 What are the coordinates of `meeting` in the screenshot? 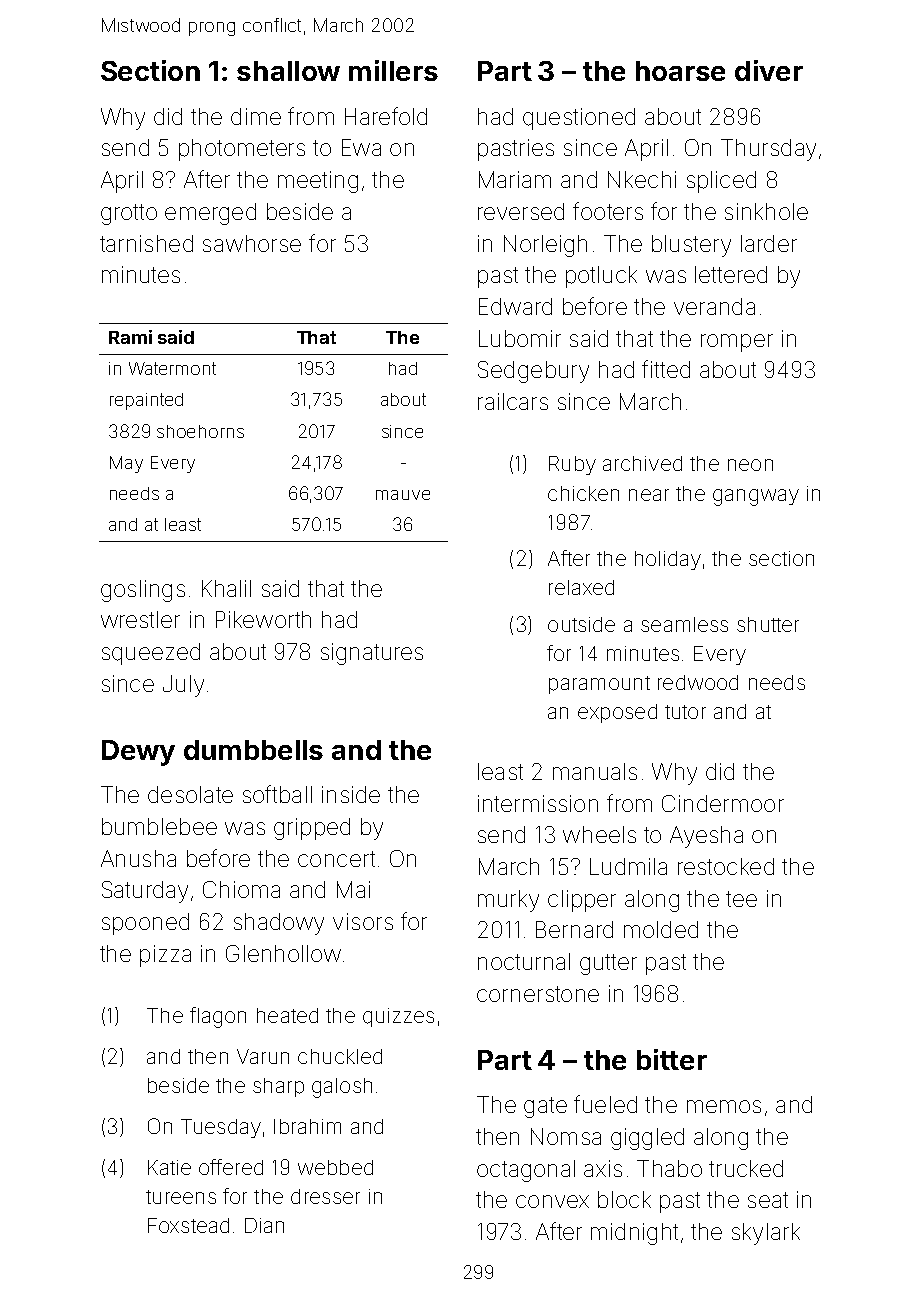 It's located at (318, 182).
